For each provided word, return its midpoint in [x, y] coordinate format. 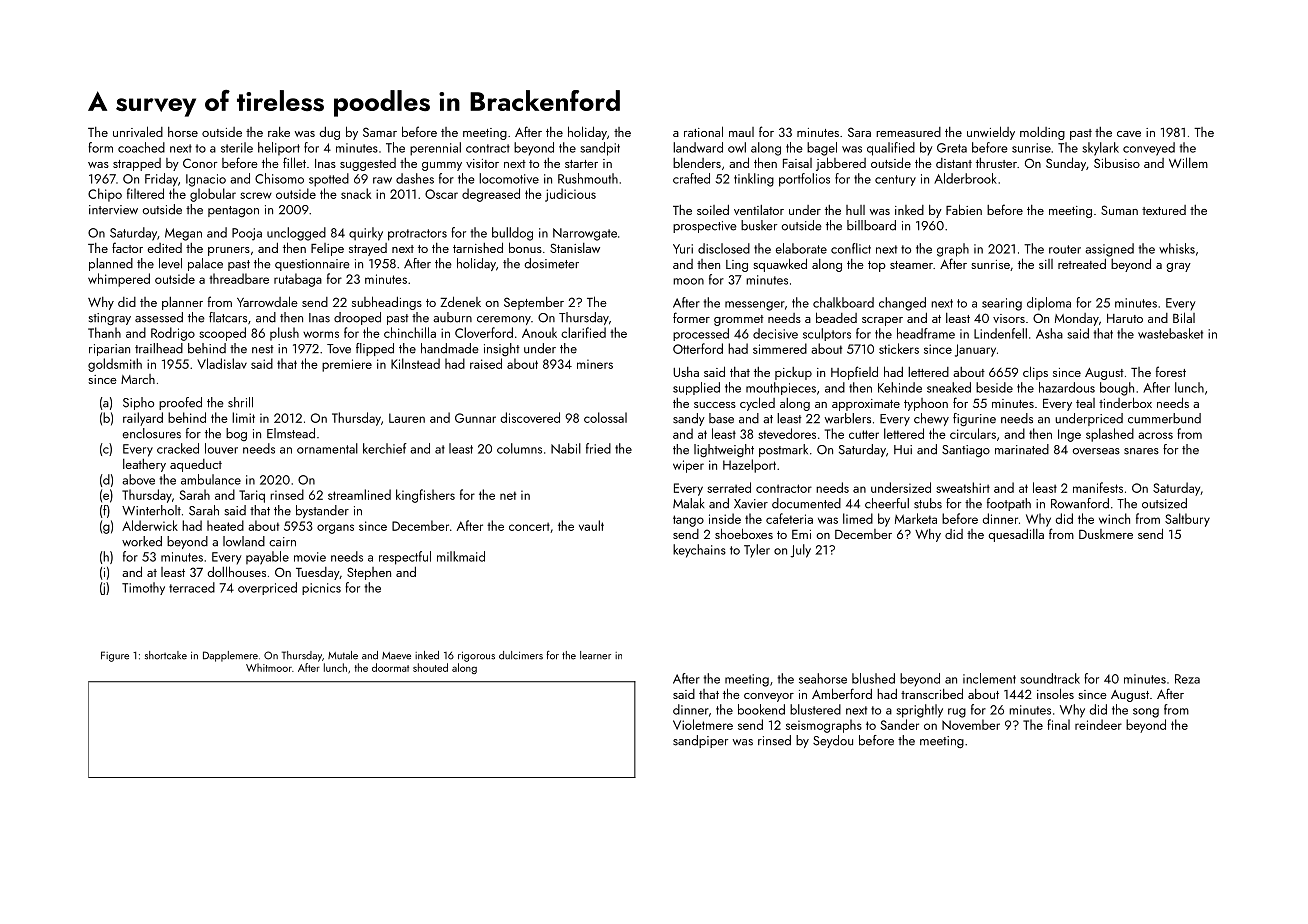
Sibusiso [1117, 162]
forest [1171, 371]
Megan [183, 234]
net [508, 495]
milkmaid [461, 556]
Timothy [143, 588]
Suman [1119, 210]
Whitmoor [269, 667]
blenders [697, 163]
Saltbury [1187, 520]
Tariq [252, 496]
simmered [780, 348]
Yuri [683, 249]
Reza [1187, 679]
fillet [294, 162]
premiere [347, 365]
